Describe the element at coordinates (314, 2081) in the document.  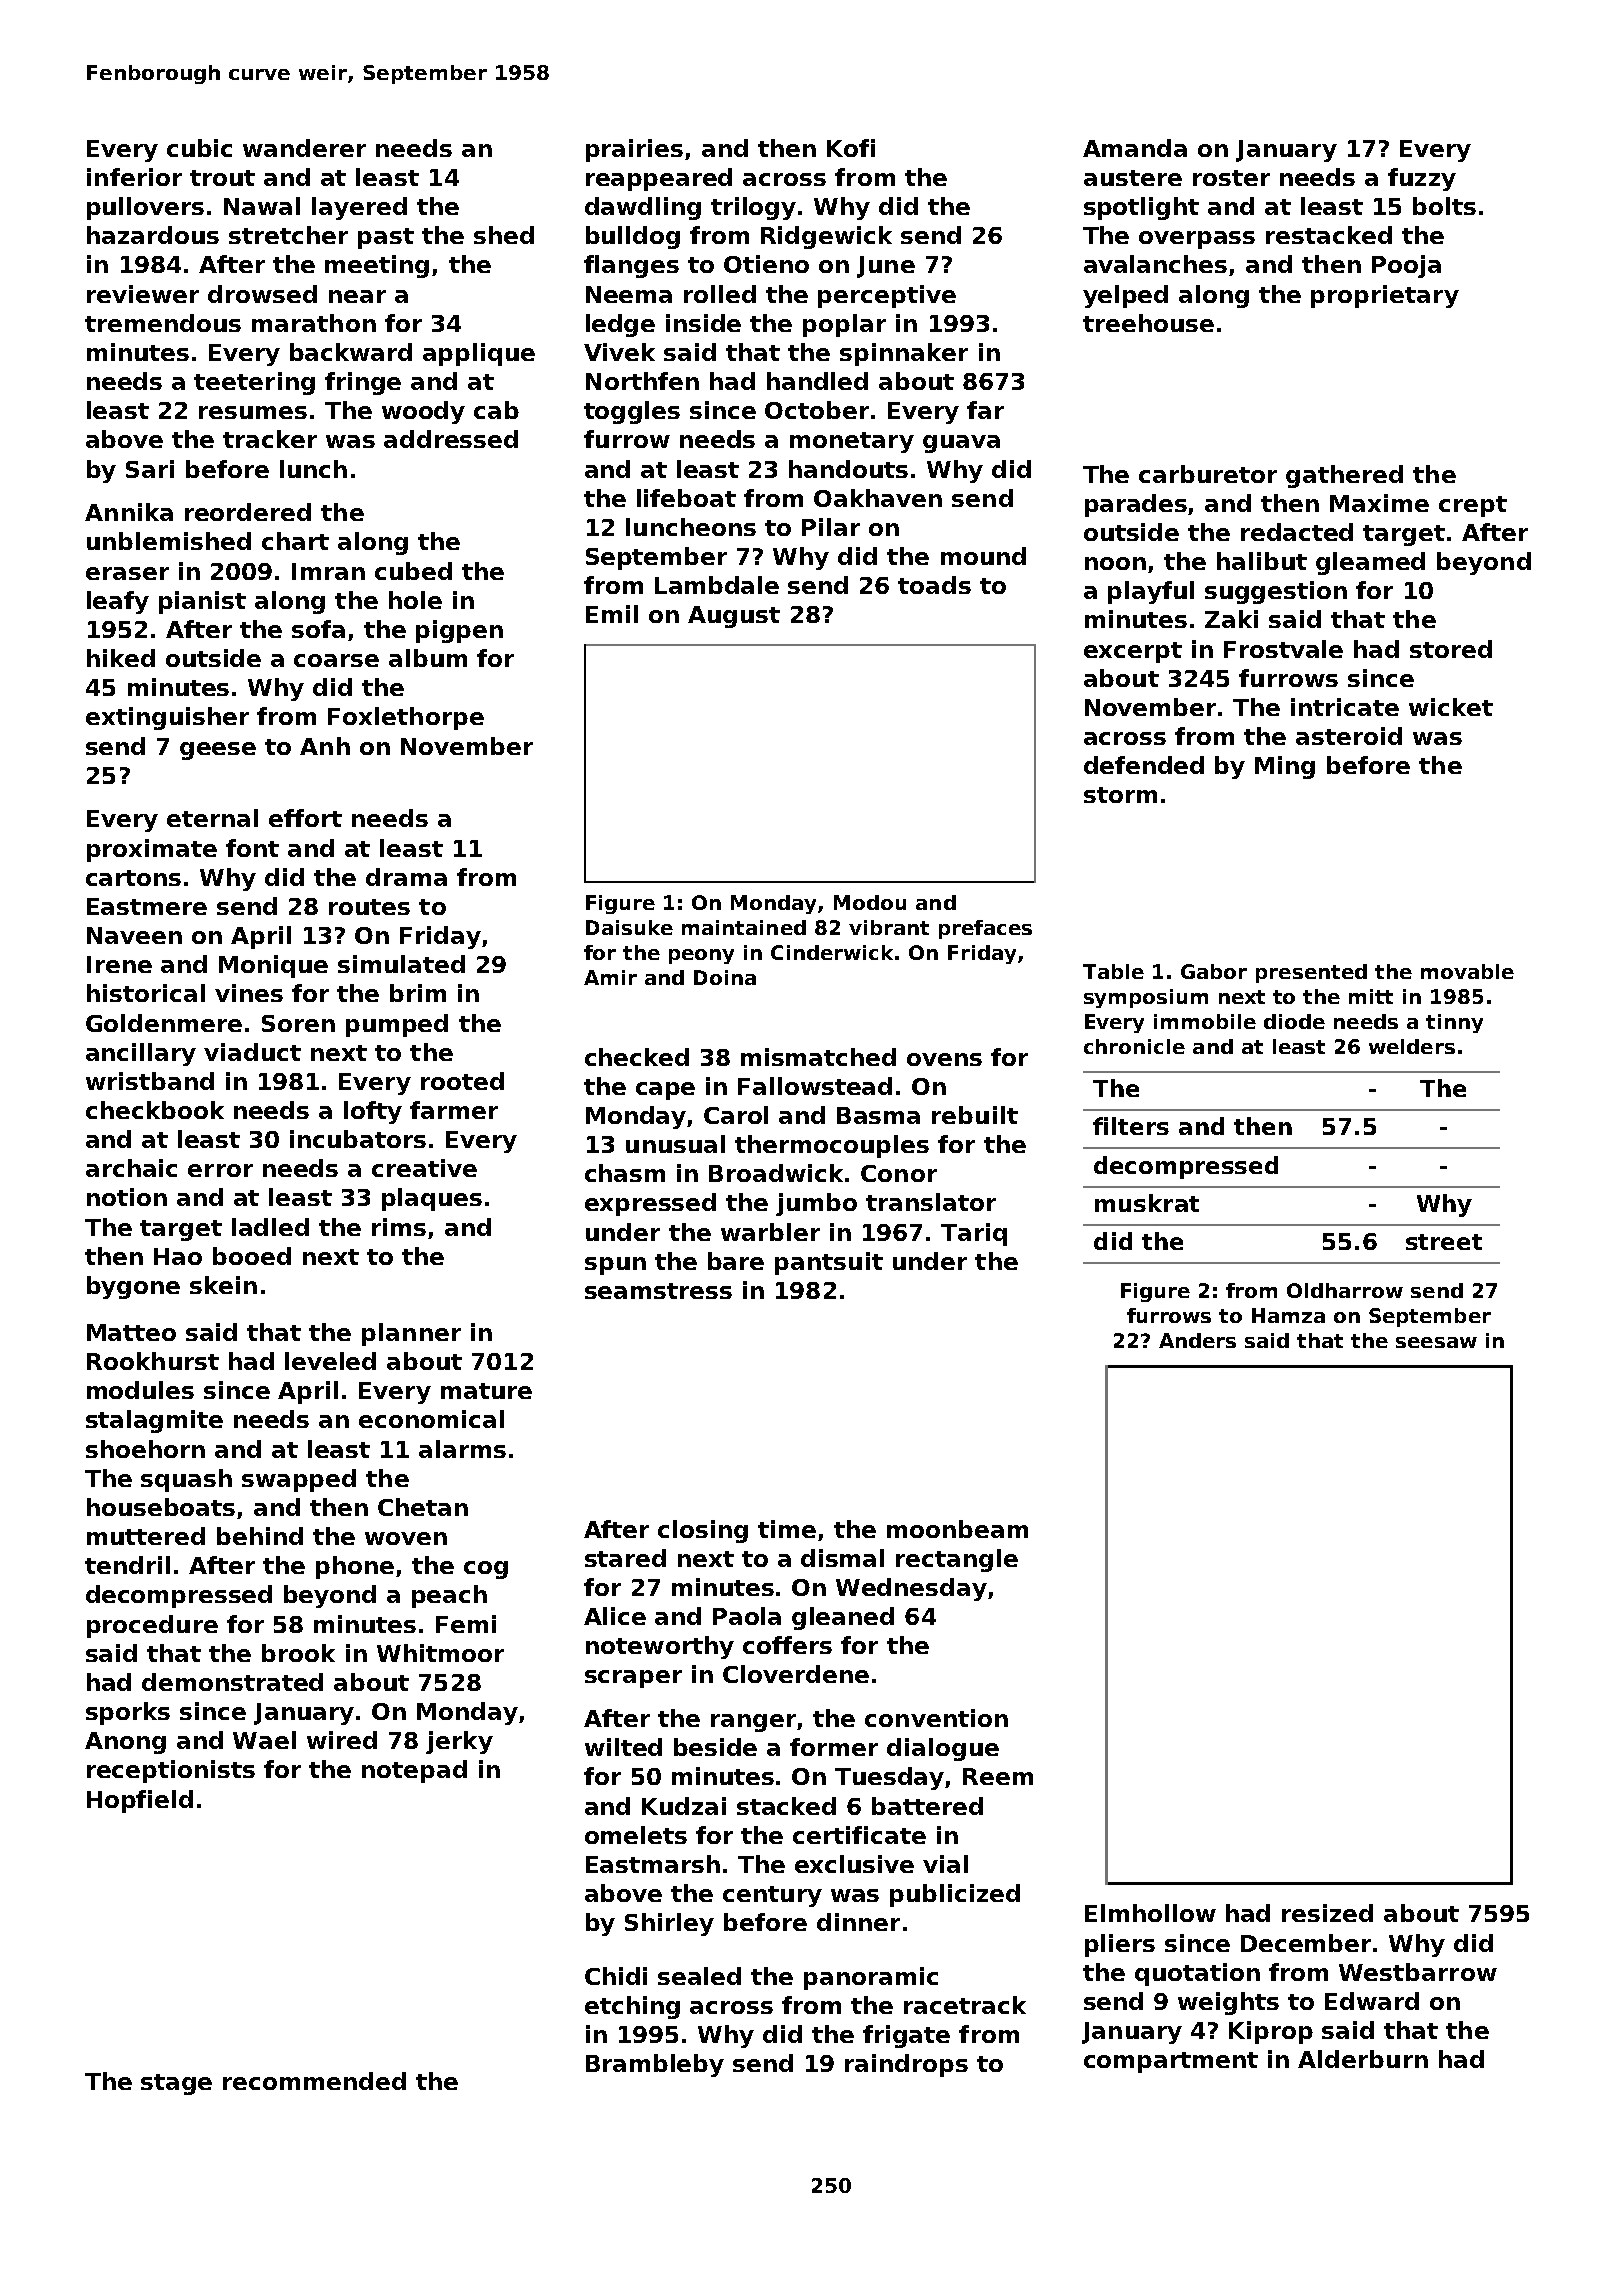
I see `recommended` at that location.
